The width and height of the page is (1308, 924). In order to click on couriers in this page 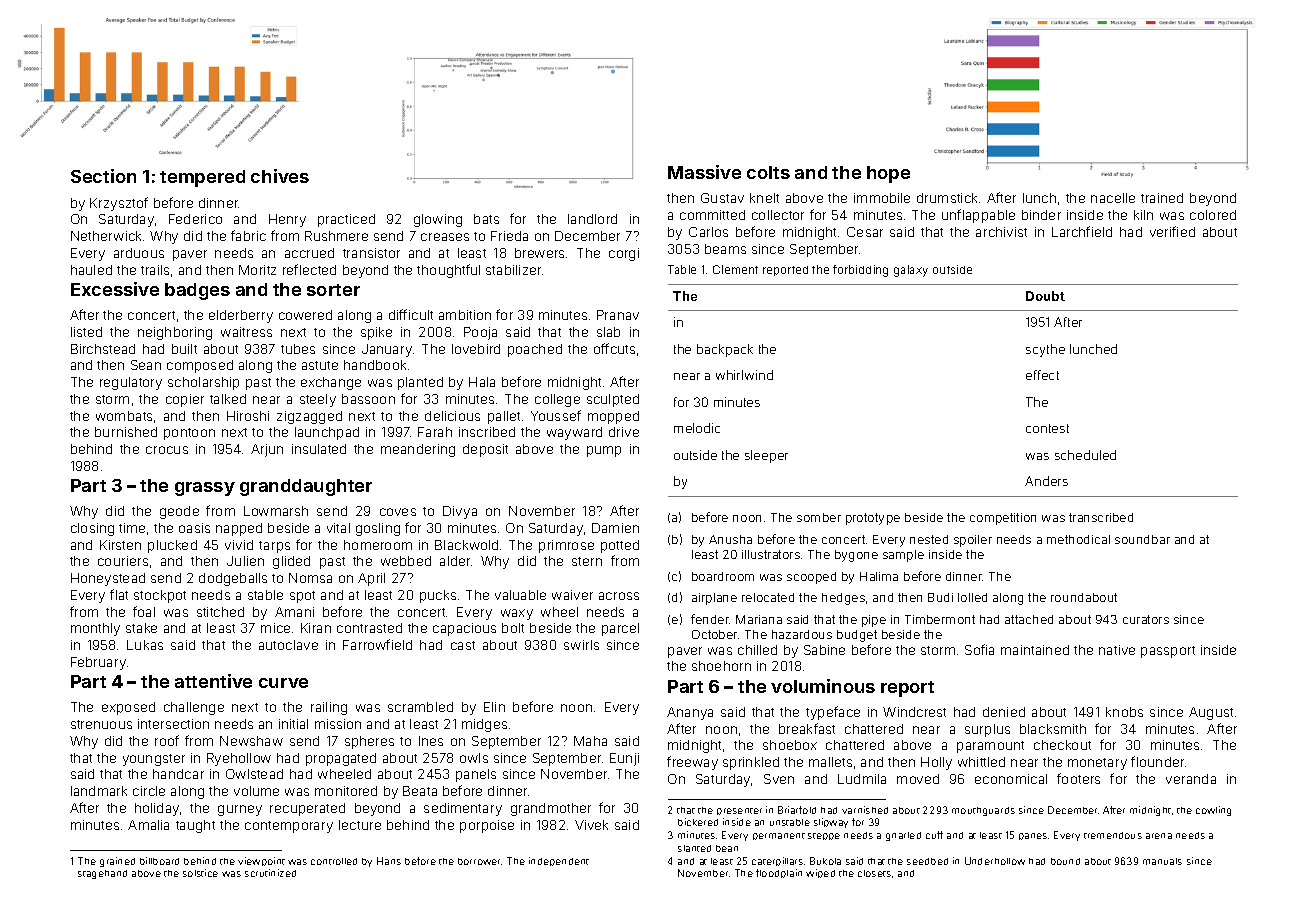, I will do `click(123, 561)`.
